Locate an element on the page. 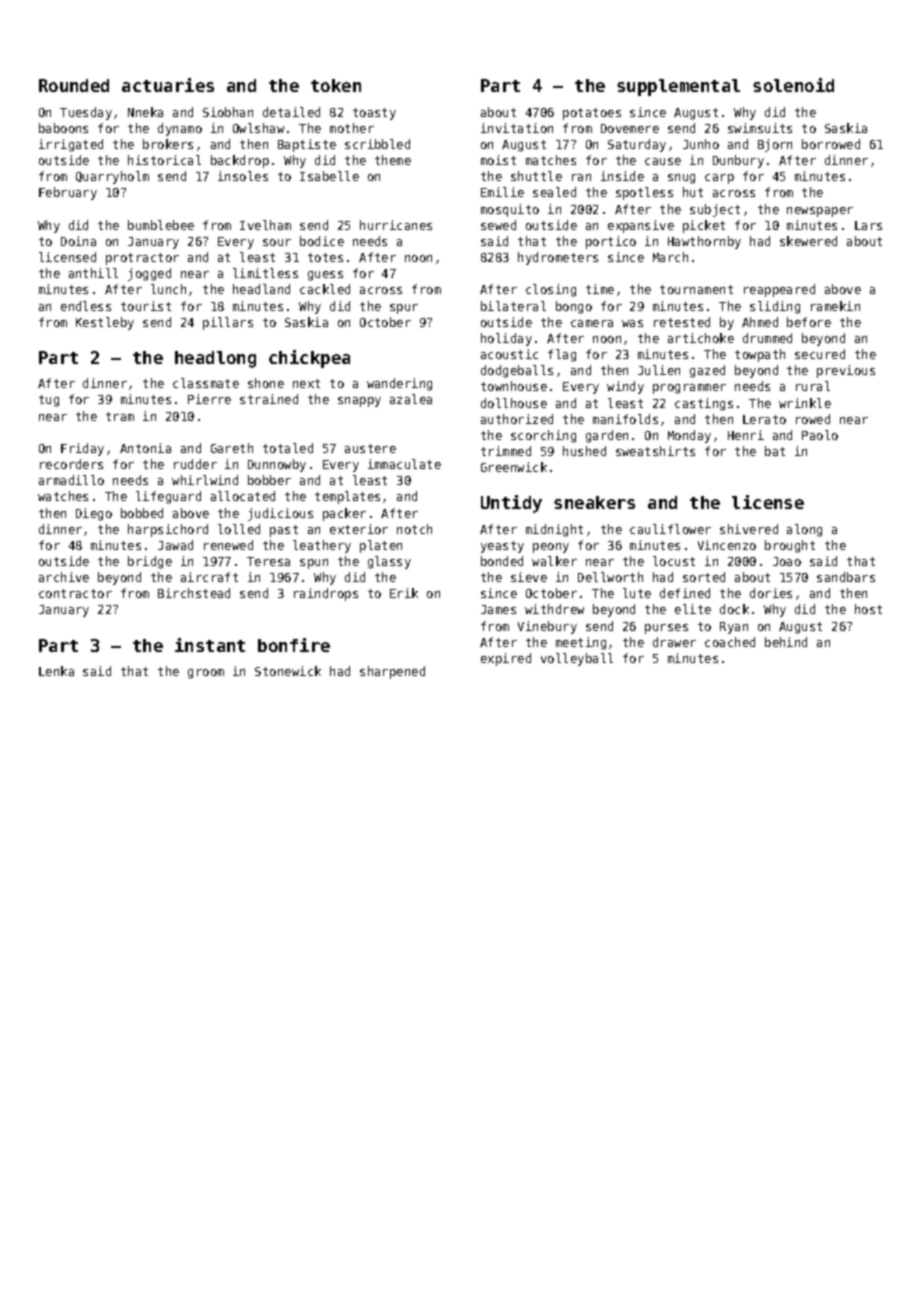 The image size is (924, 1308). flag is located at coordinates (562, 355).
